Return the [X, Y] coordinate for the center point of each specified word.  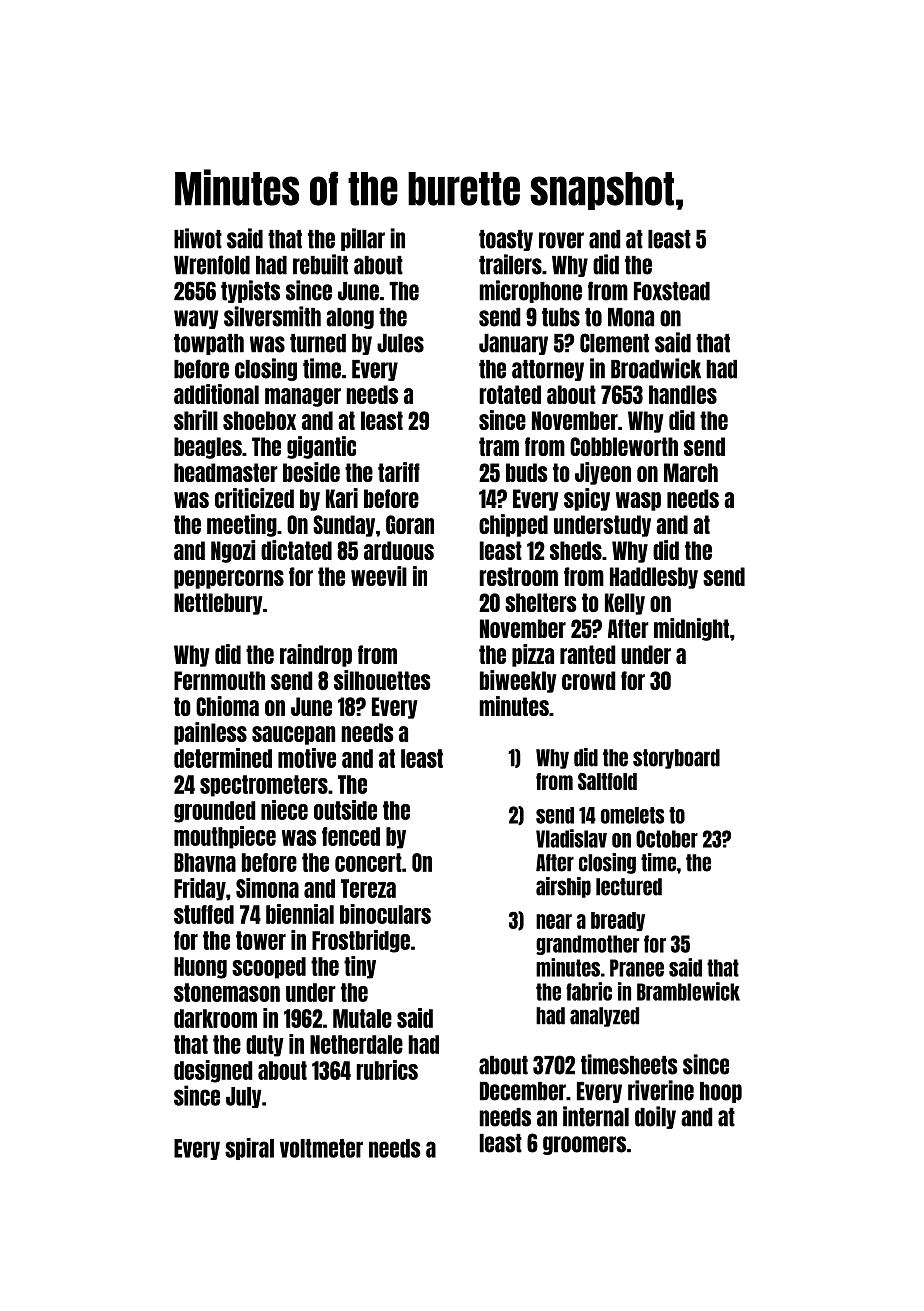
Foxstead [672, 291]
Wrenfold [212, 265]
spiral [249, 1149]
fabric [589, 991]
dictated [296, 550]
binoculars [385, 914]
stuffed [204, 914]
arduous [399, 550]
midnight [691, 629]
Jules [400, 343]
